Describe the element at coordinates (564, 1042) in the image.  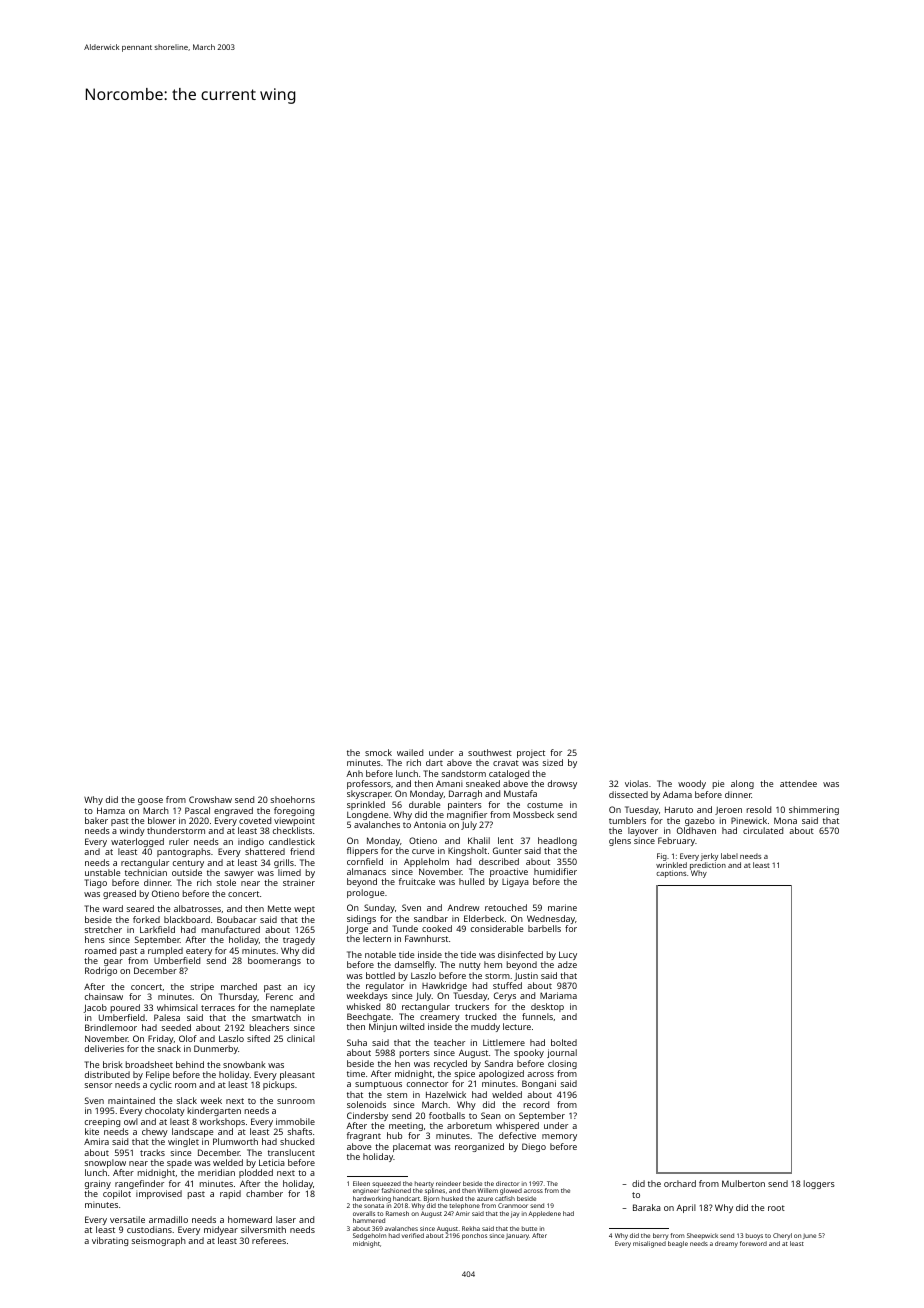
I see `bolted` at that location.
